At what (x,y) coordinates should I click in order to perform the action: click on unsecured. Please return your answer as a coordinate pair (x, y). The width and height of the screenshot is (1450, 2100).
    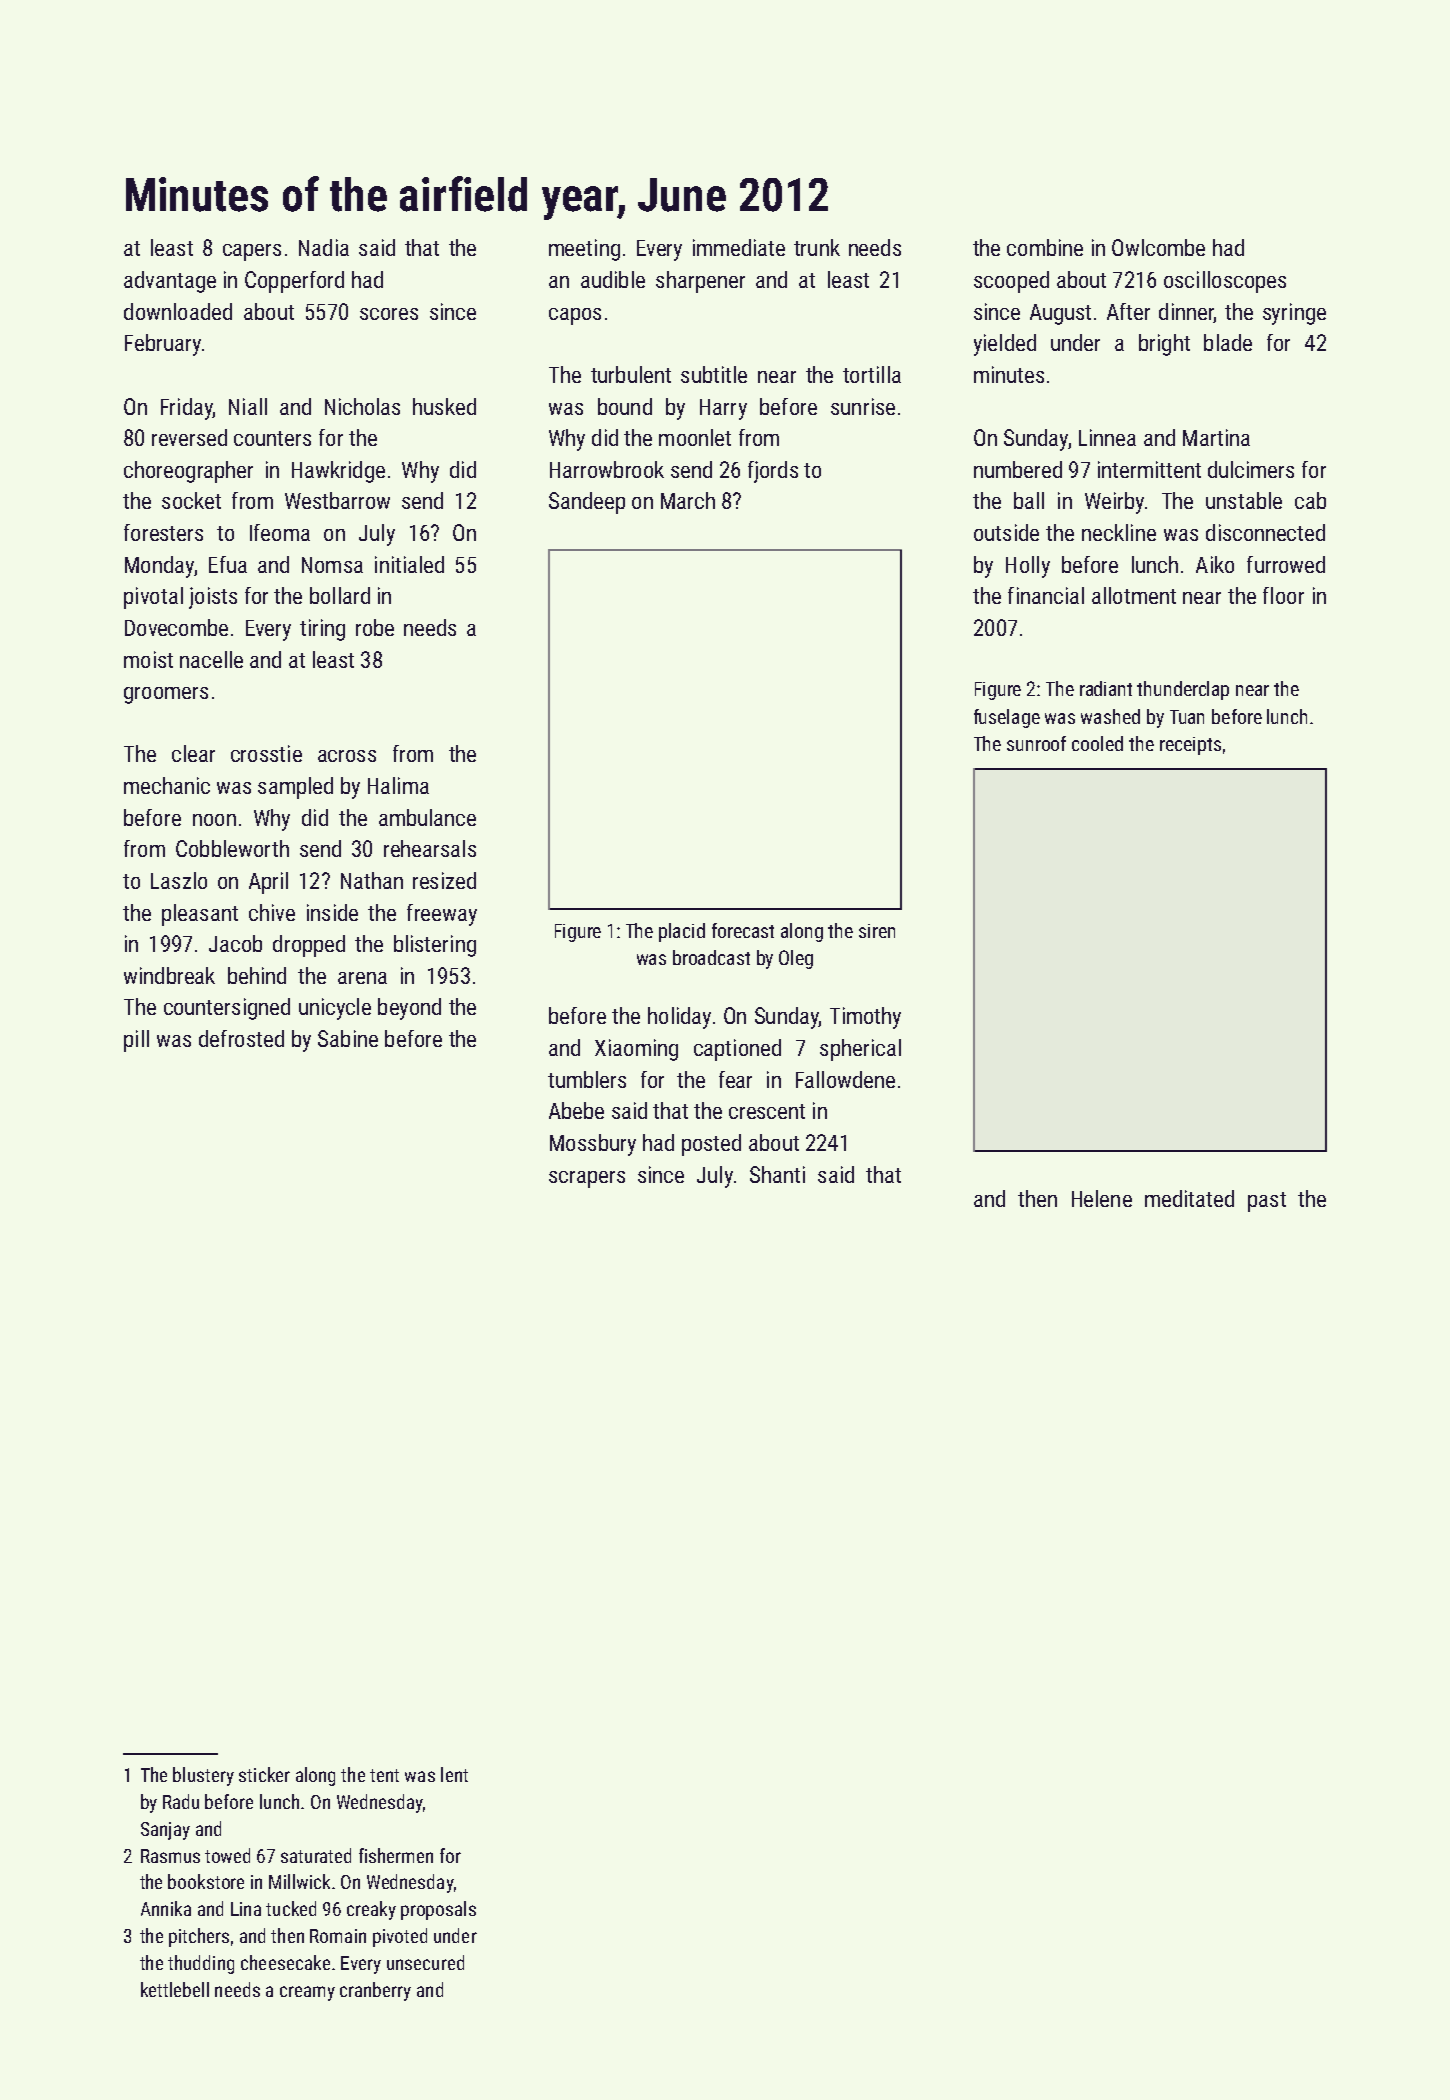
    Looking at the image, I should click on (425, 1962).
